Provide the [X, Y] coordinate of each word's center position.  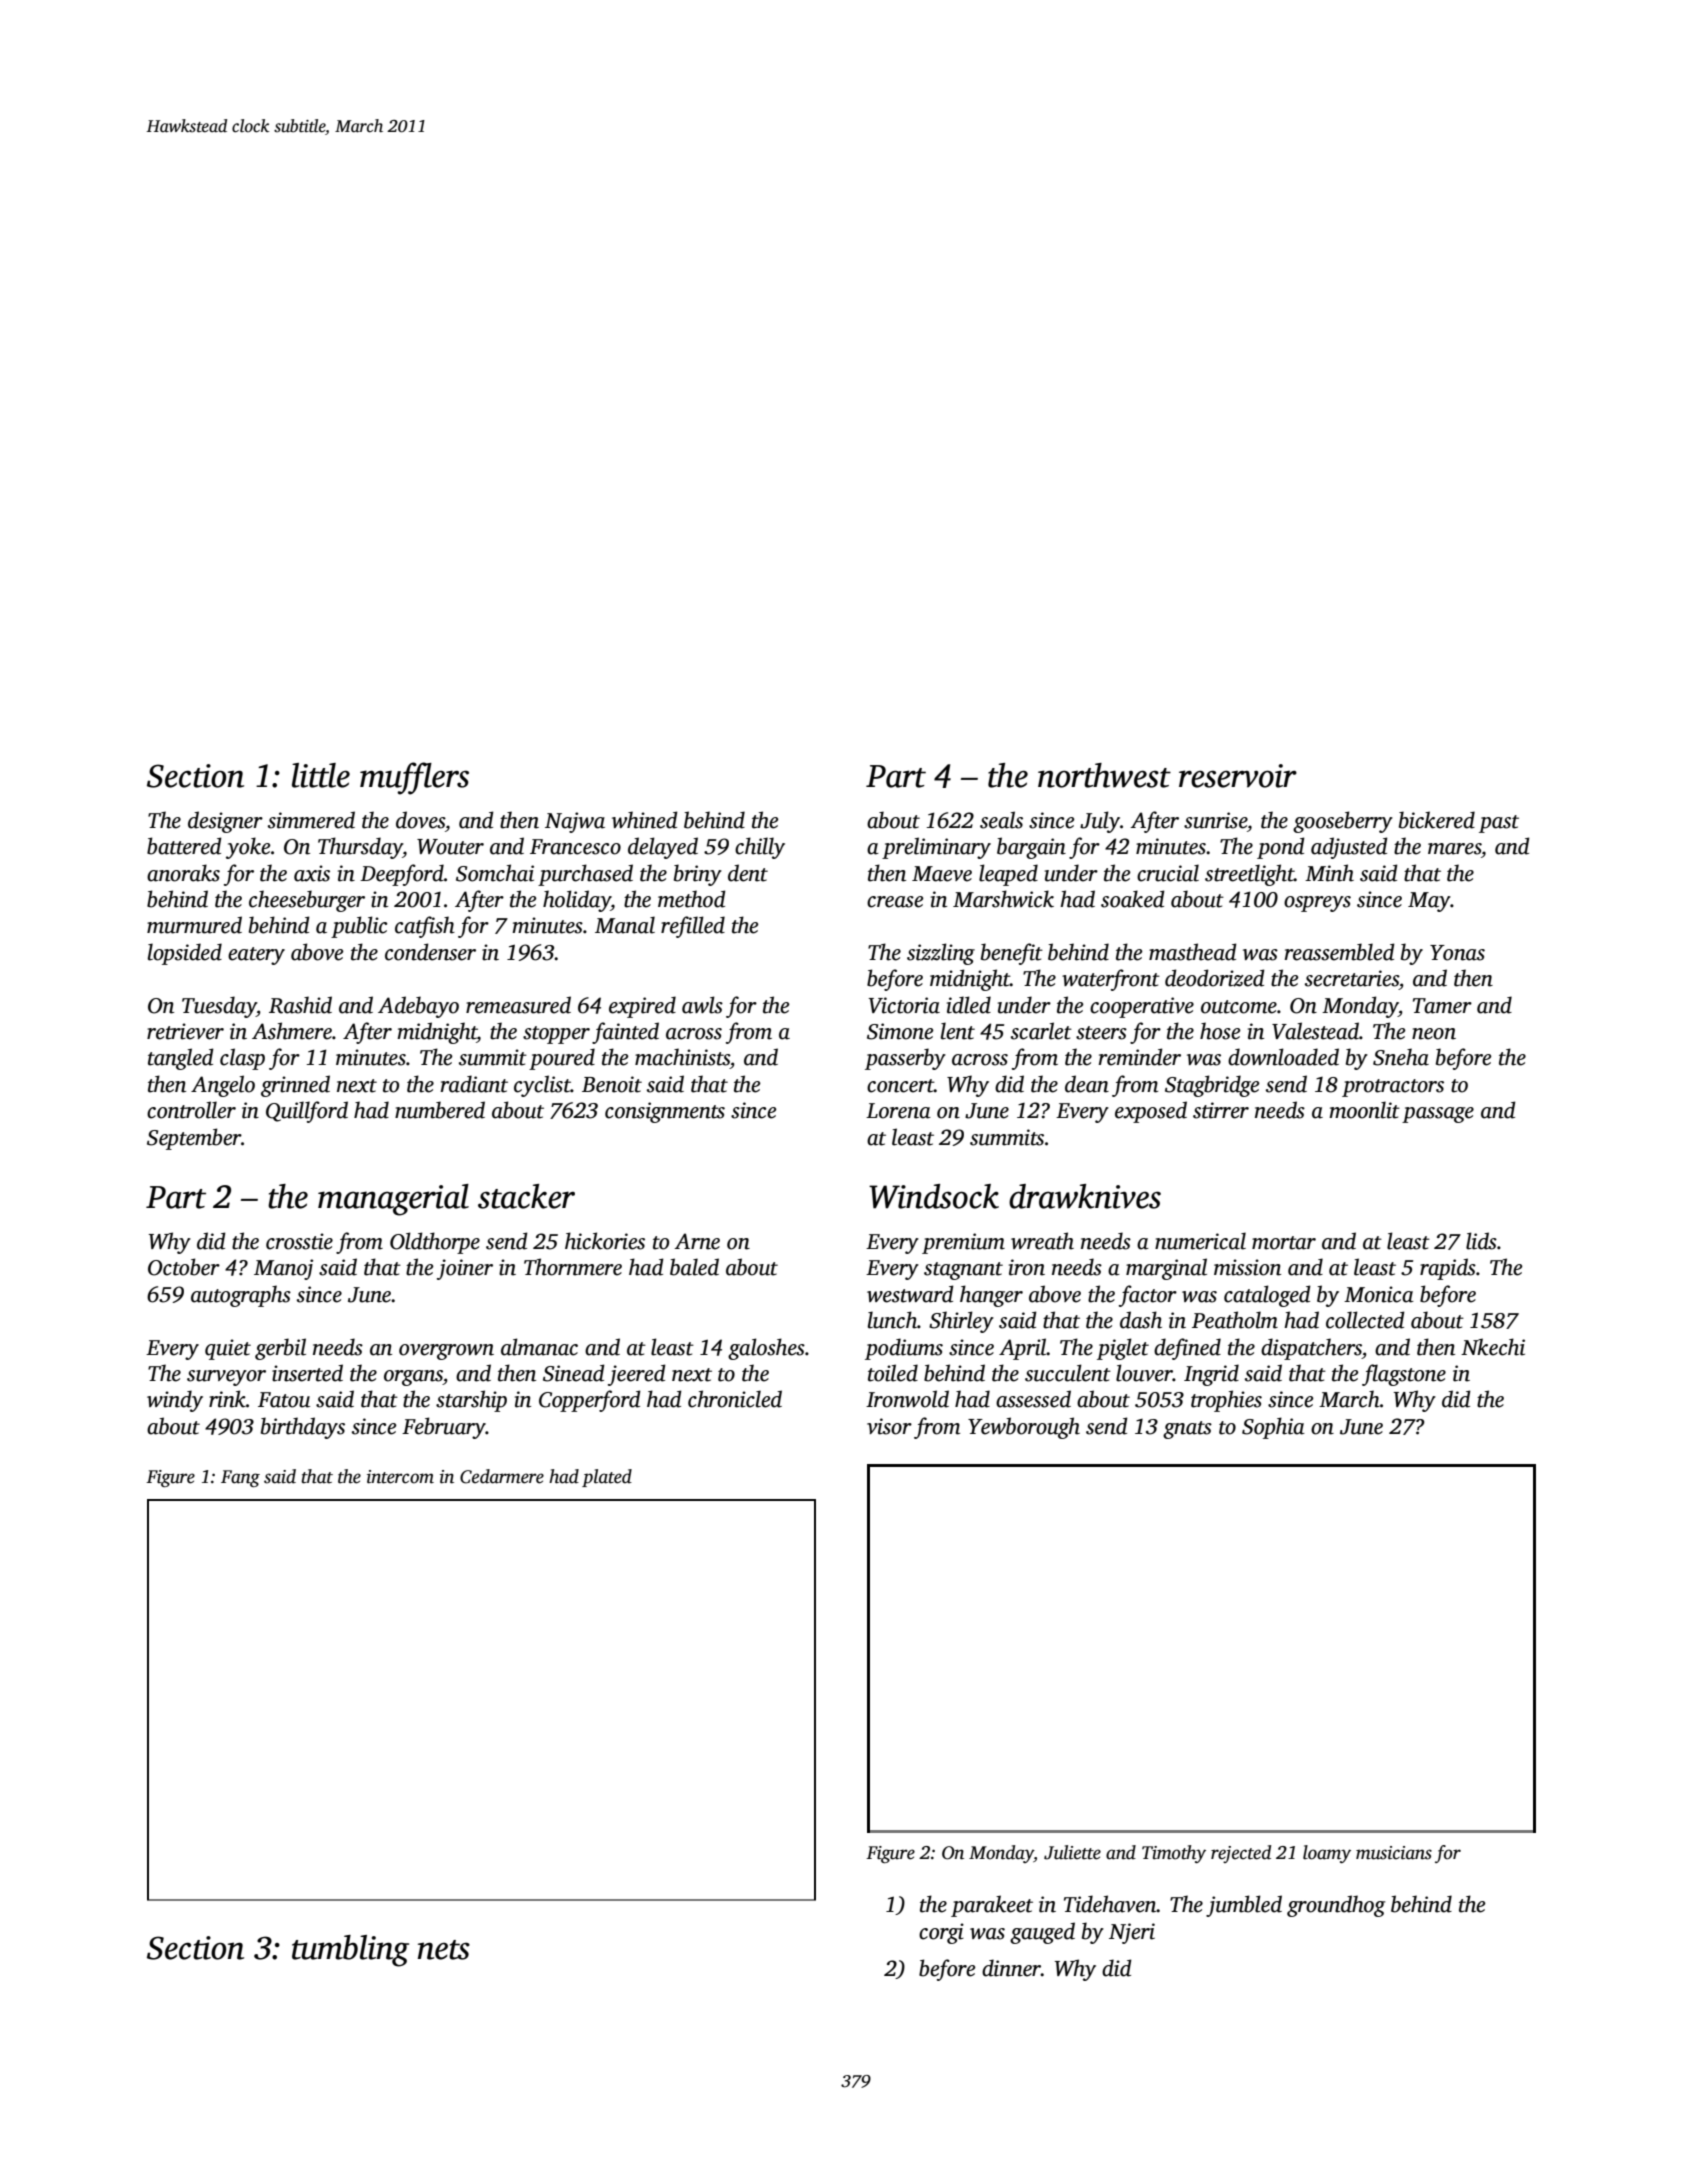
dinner [1011, 1968]
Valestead [1315, 1031]
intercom [400, 1477]
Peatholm [1235, 1320]
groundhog [1336, 1906]
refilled [693, 927]
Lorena [898, 1111]
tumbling [350, 1951]
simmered [311, 820]
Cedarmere [502, 1476]
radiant [474, 1084]
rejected [1241, 1854]
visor [889, 1426]
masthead [1193, 952]
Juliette [1072, 1852]
